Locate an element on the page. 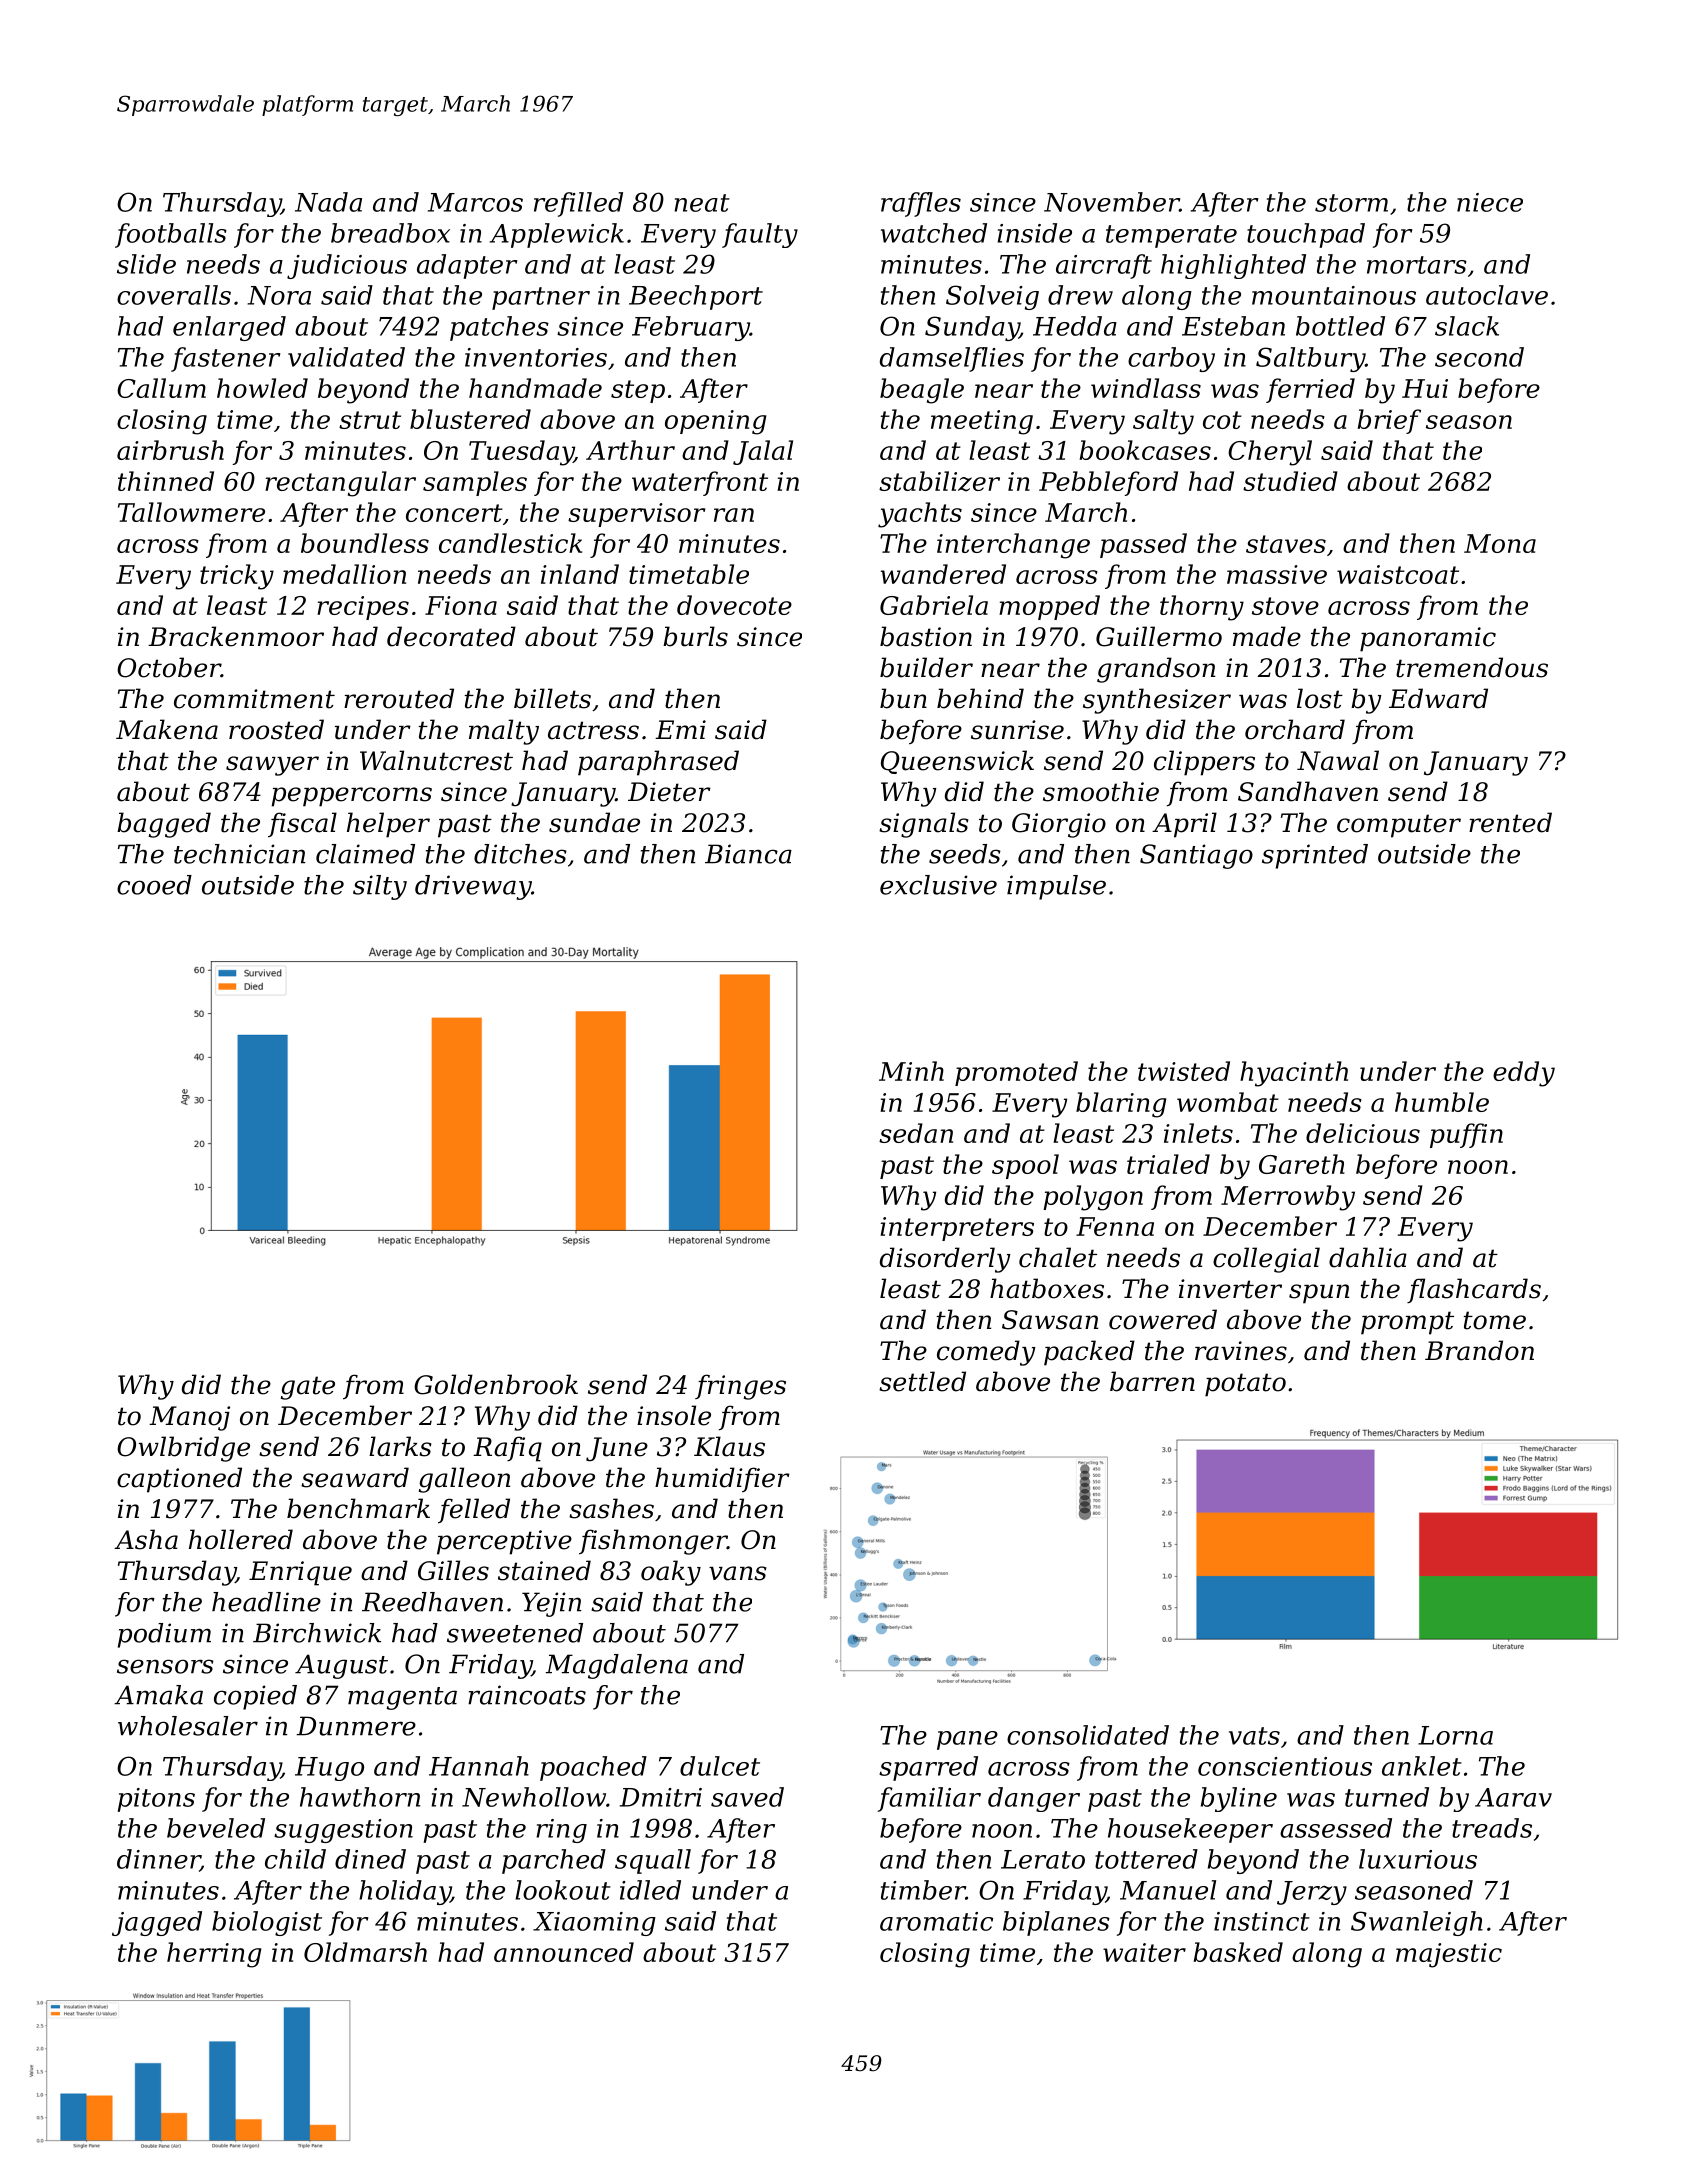 The image size is (1683, 2178). potato is located at coordinates (1245, 1385).
